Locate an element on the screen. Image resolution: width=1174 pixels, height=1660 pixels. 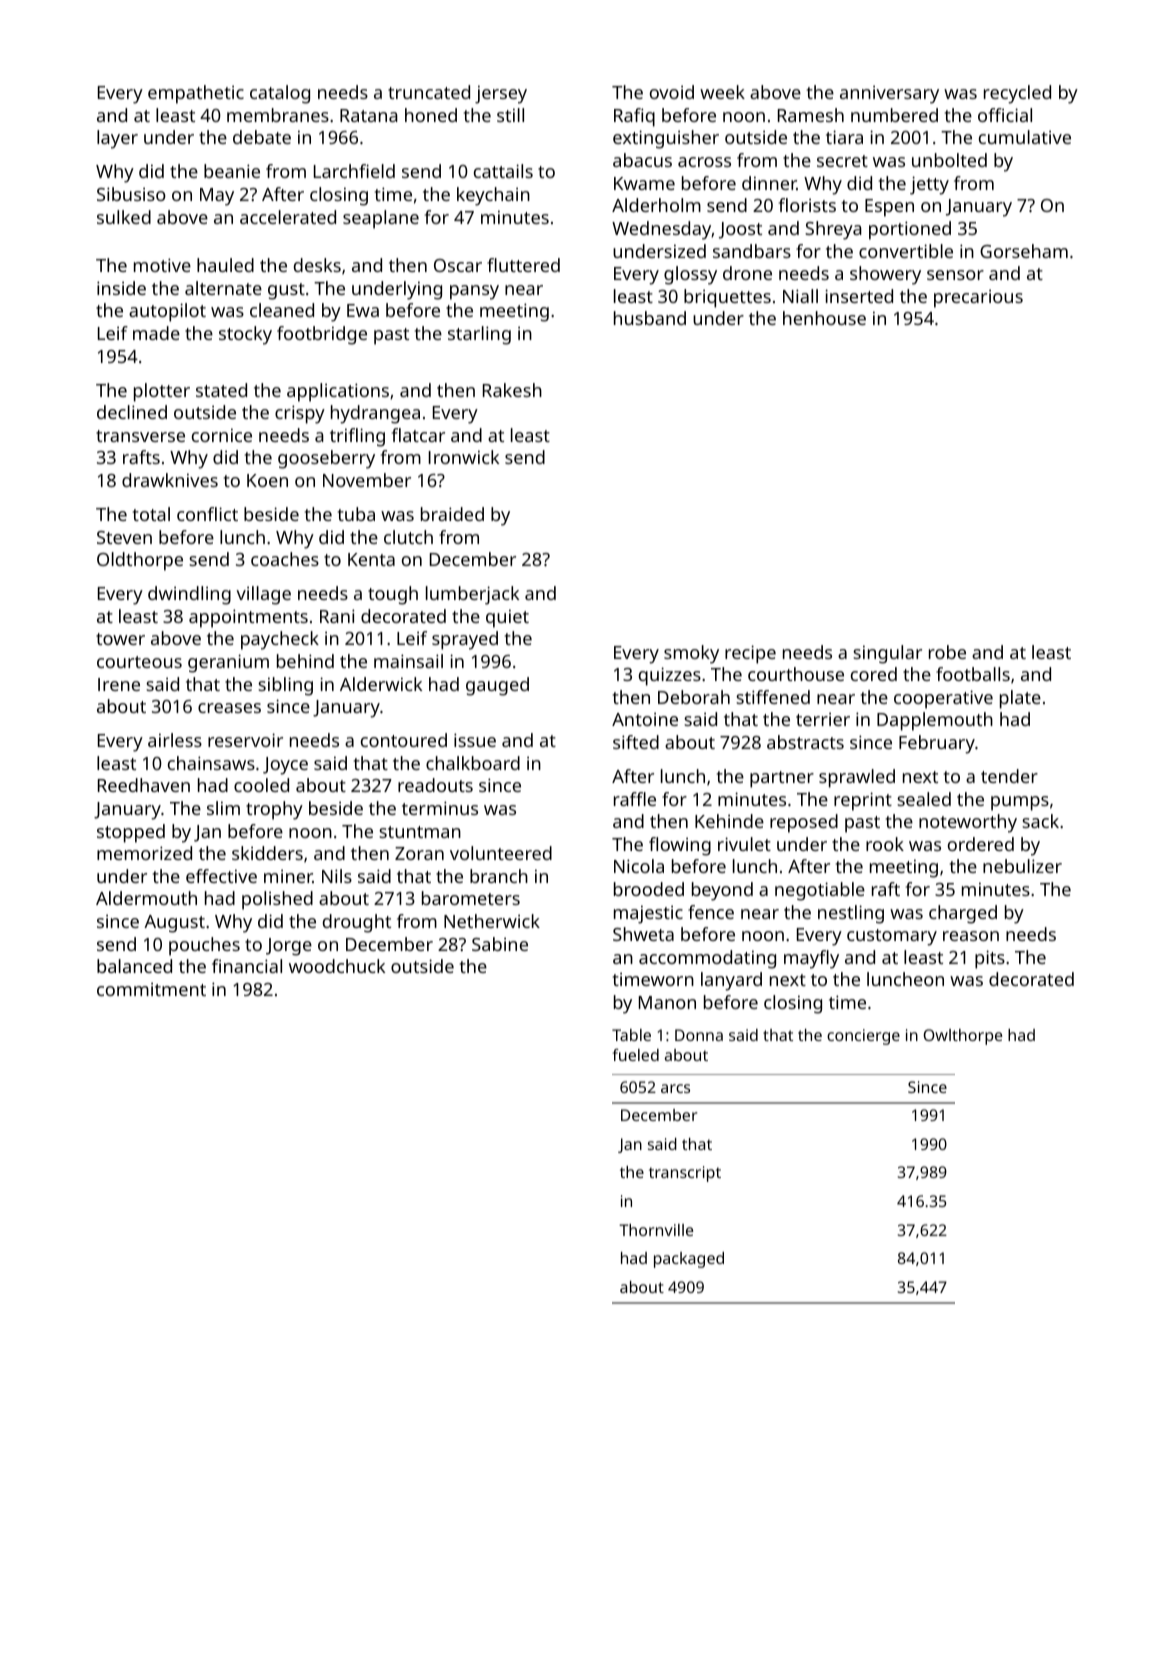
commitment is located at coordinates (151, 989).
